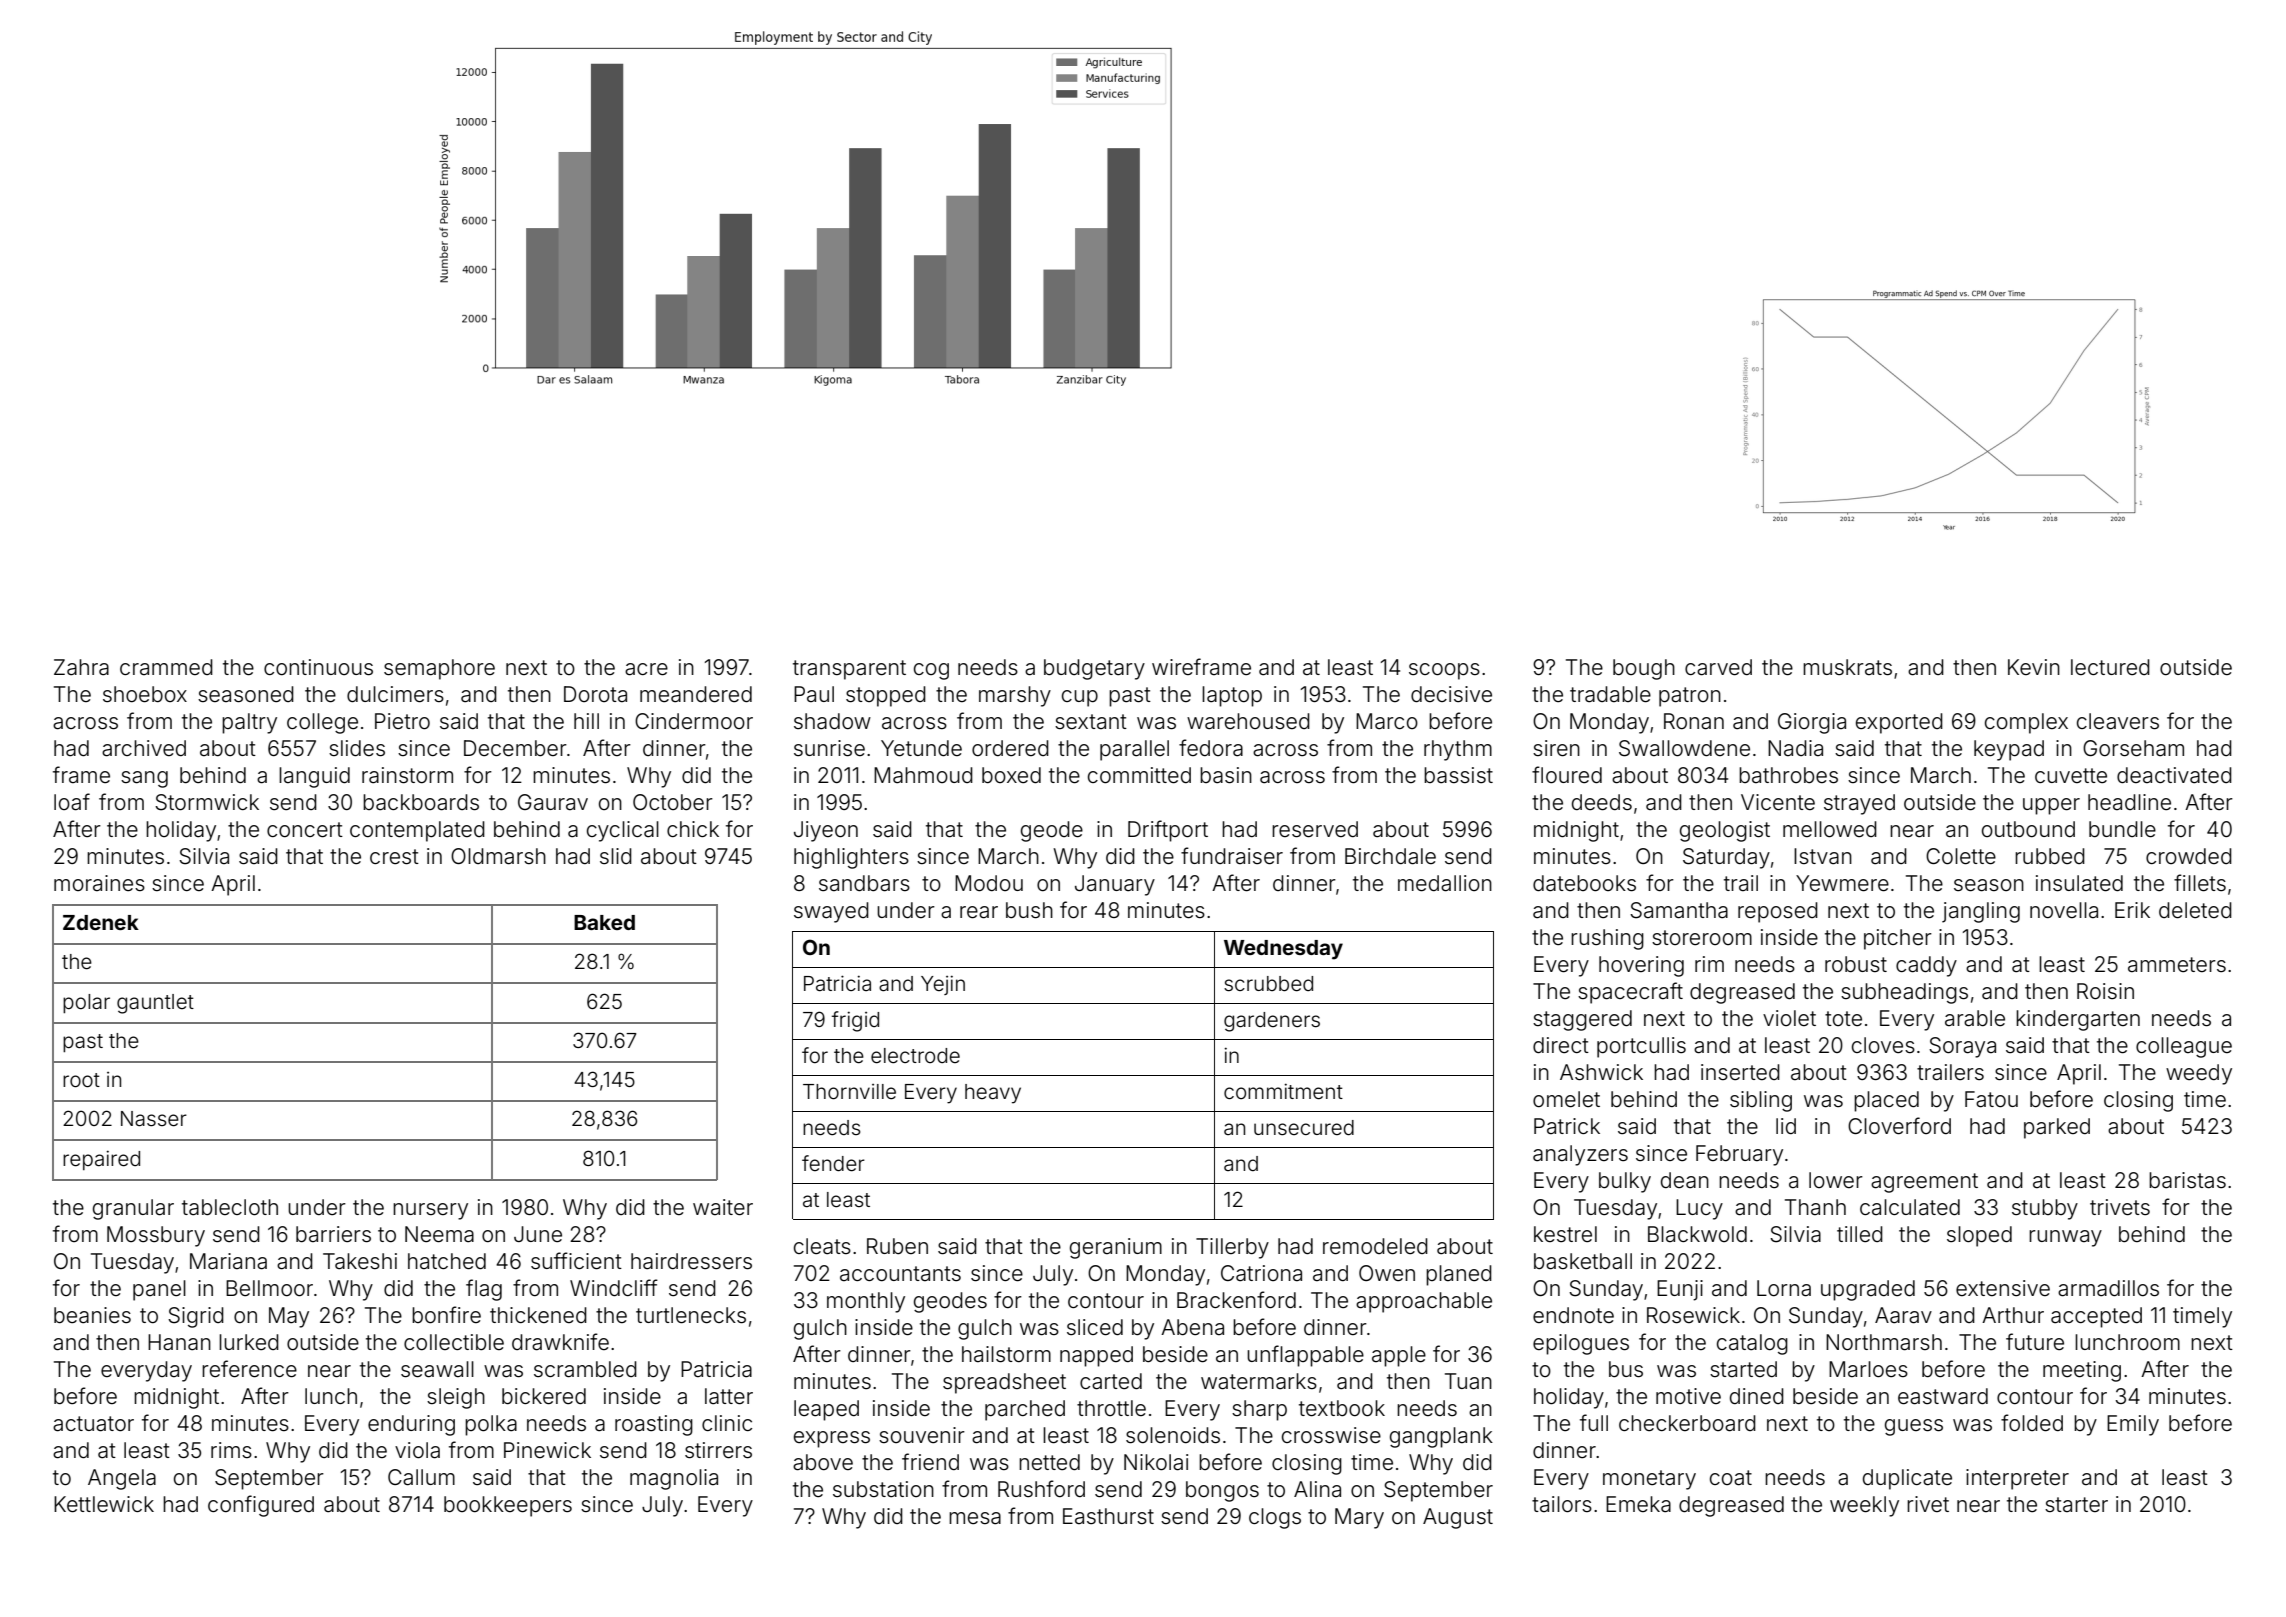 The image size is (2286, 1617). What do you see at coordinates (318, 667) in the screenshot?
I see `continuous` at bounding box center [318, 667].
